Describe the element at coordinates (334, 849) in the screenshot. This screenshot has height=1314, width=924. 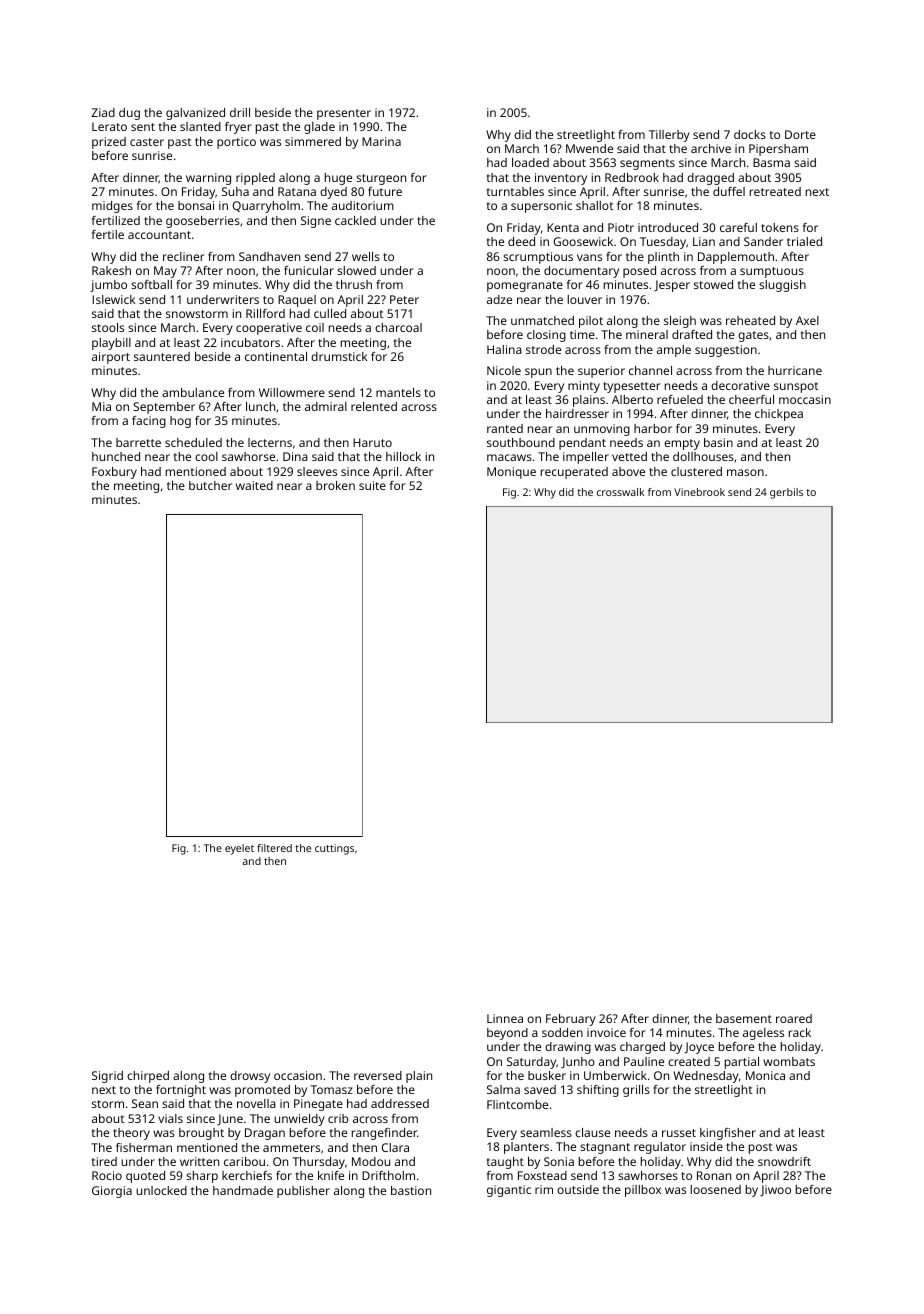
I see `cuttings` at that location.
